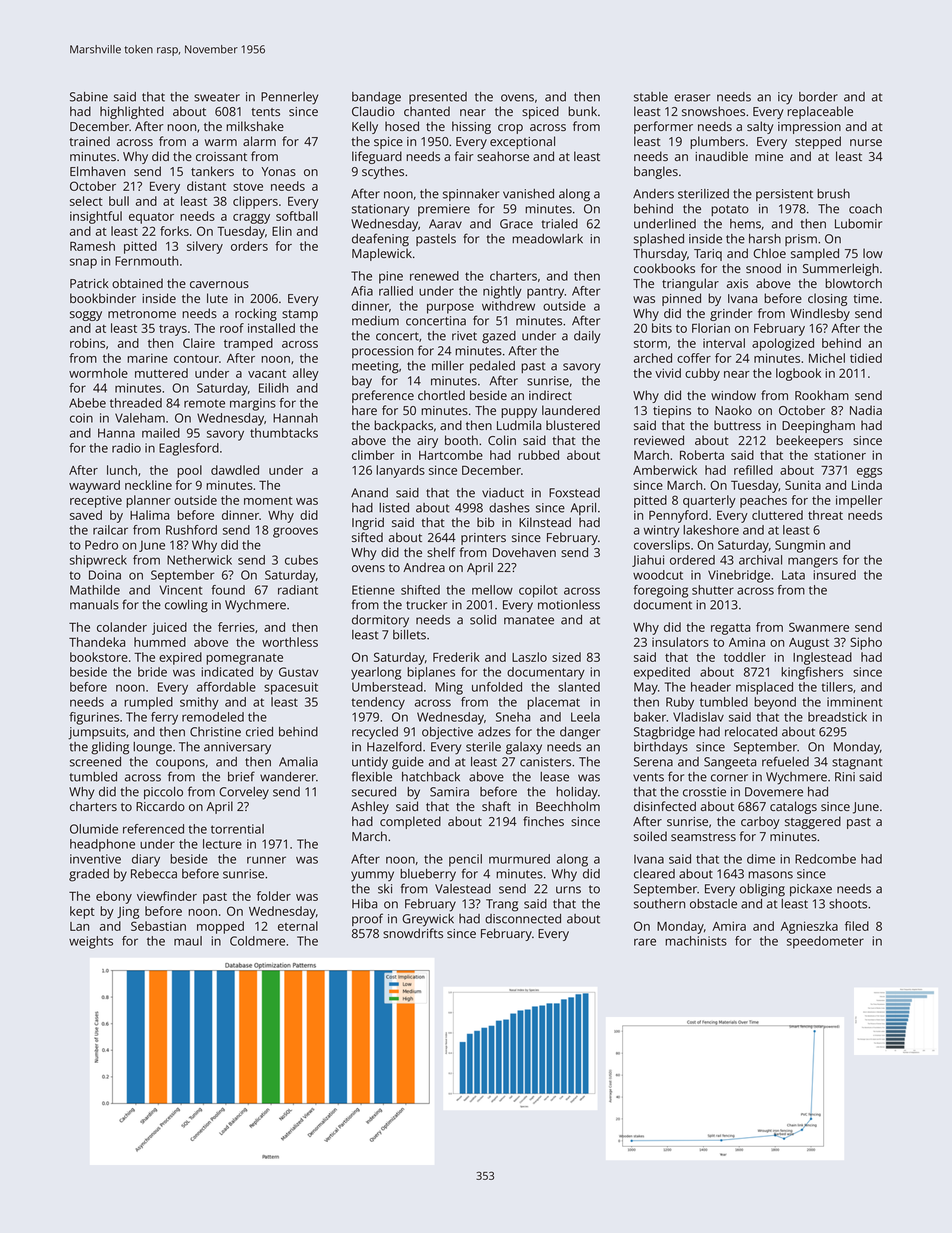  Describe the element at coordinates (413, 933) in the screenshot. I see `snowdrifts` at that location.
